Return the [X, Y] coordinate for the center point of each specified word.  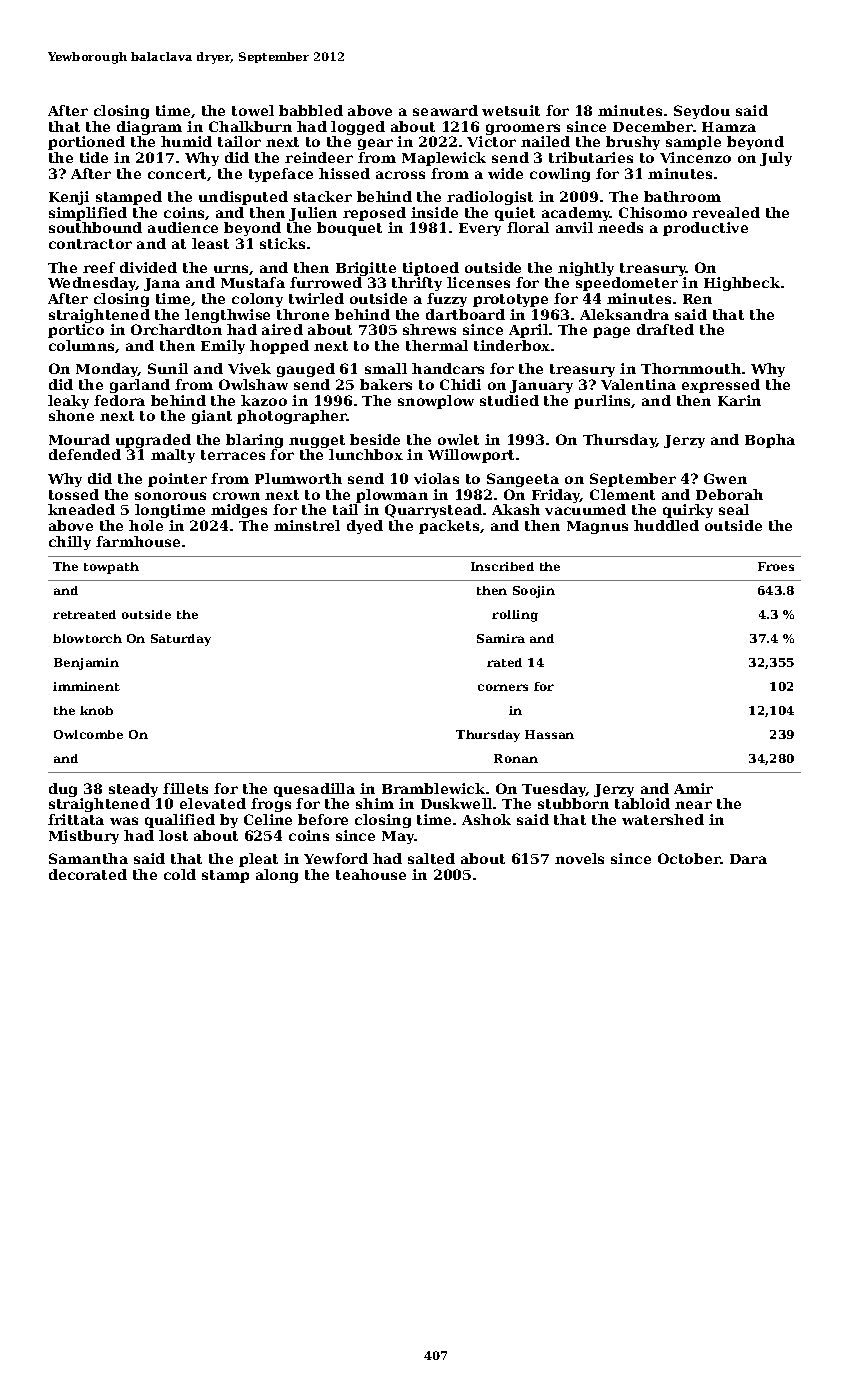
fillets [185, 788]
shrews [429, 329]
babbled [311, 110]
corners [503, 687]
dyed [365, 527]
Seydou [702, 112]
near [693, 805]
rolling [515, 616]
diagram [149, 128]
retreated [84, 614]
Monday [107, 370]
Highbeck [742, 284]
